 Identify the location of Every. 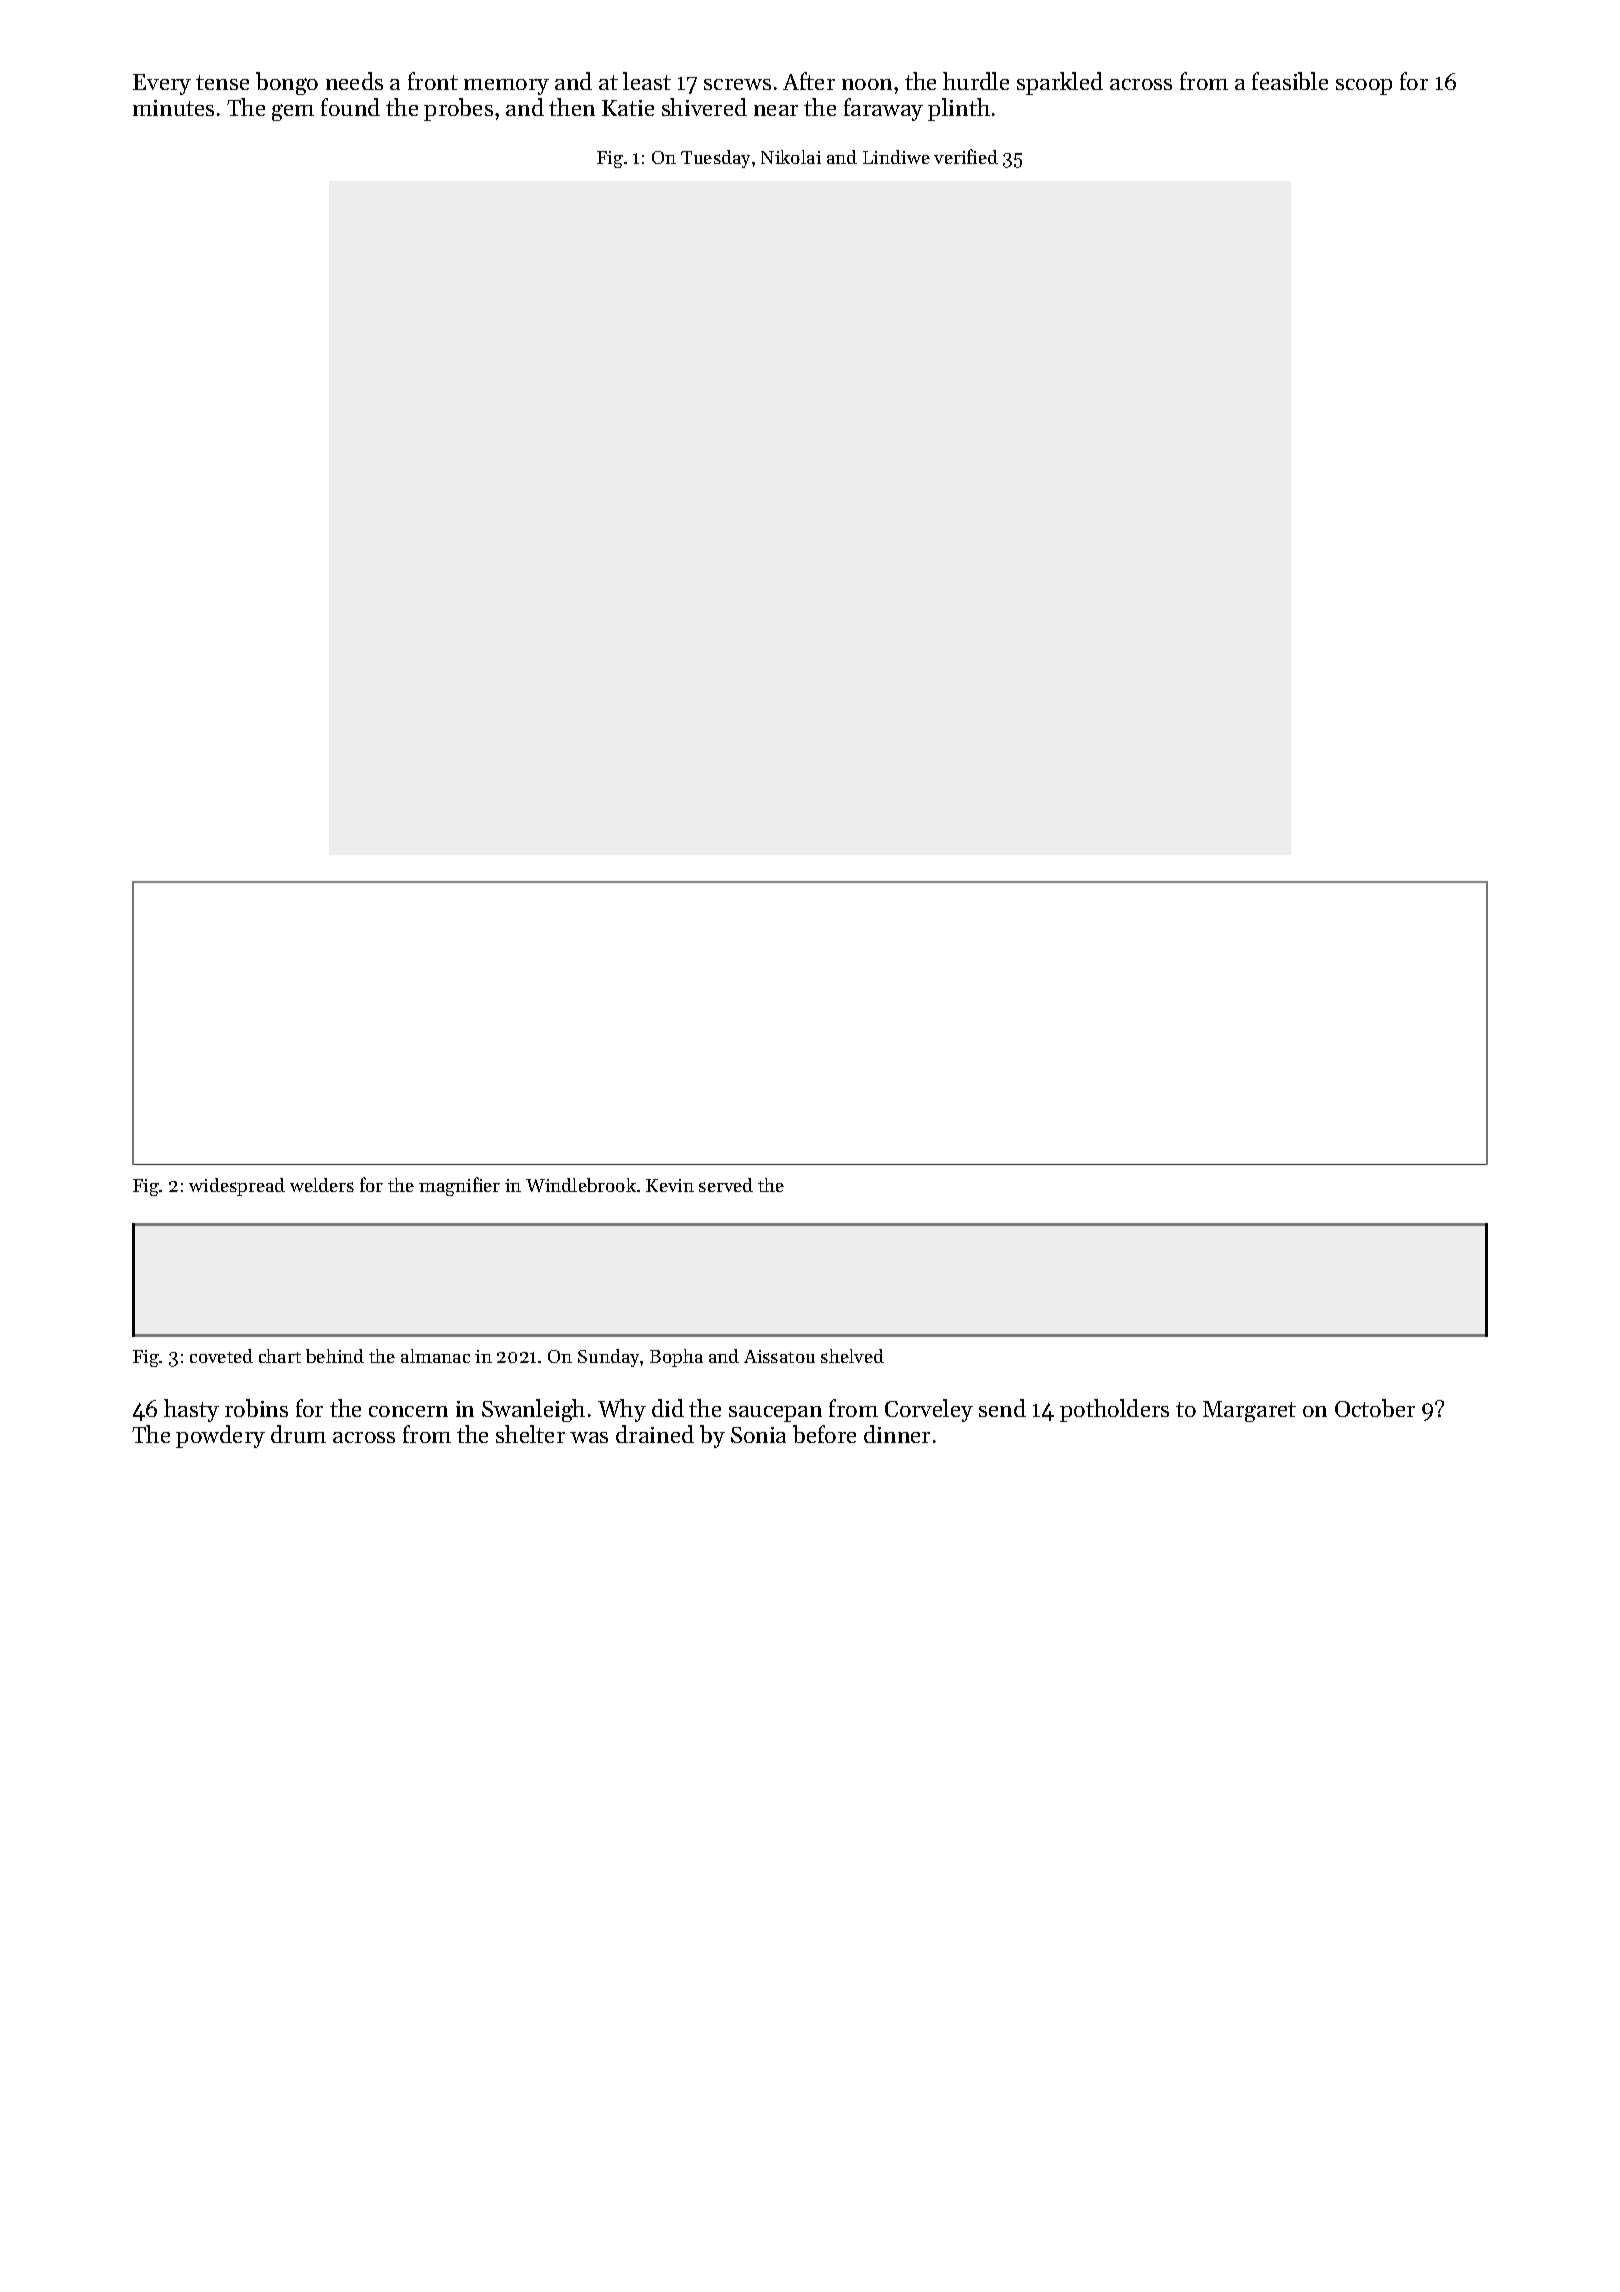
(162, 84).
